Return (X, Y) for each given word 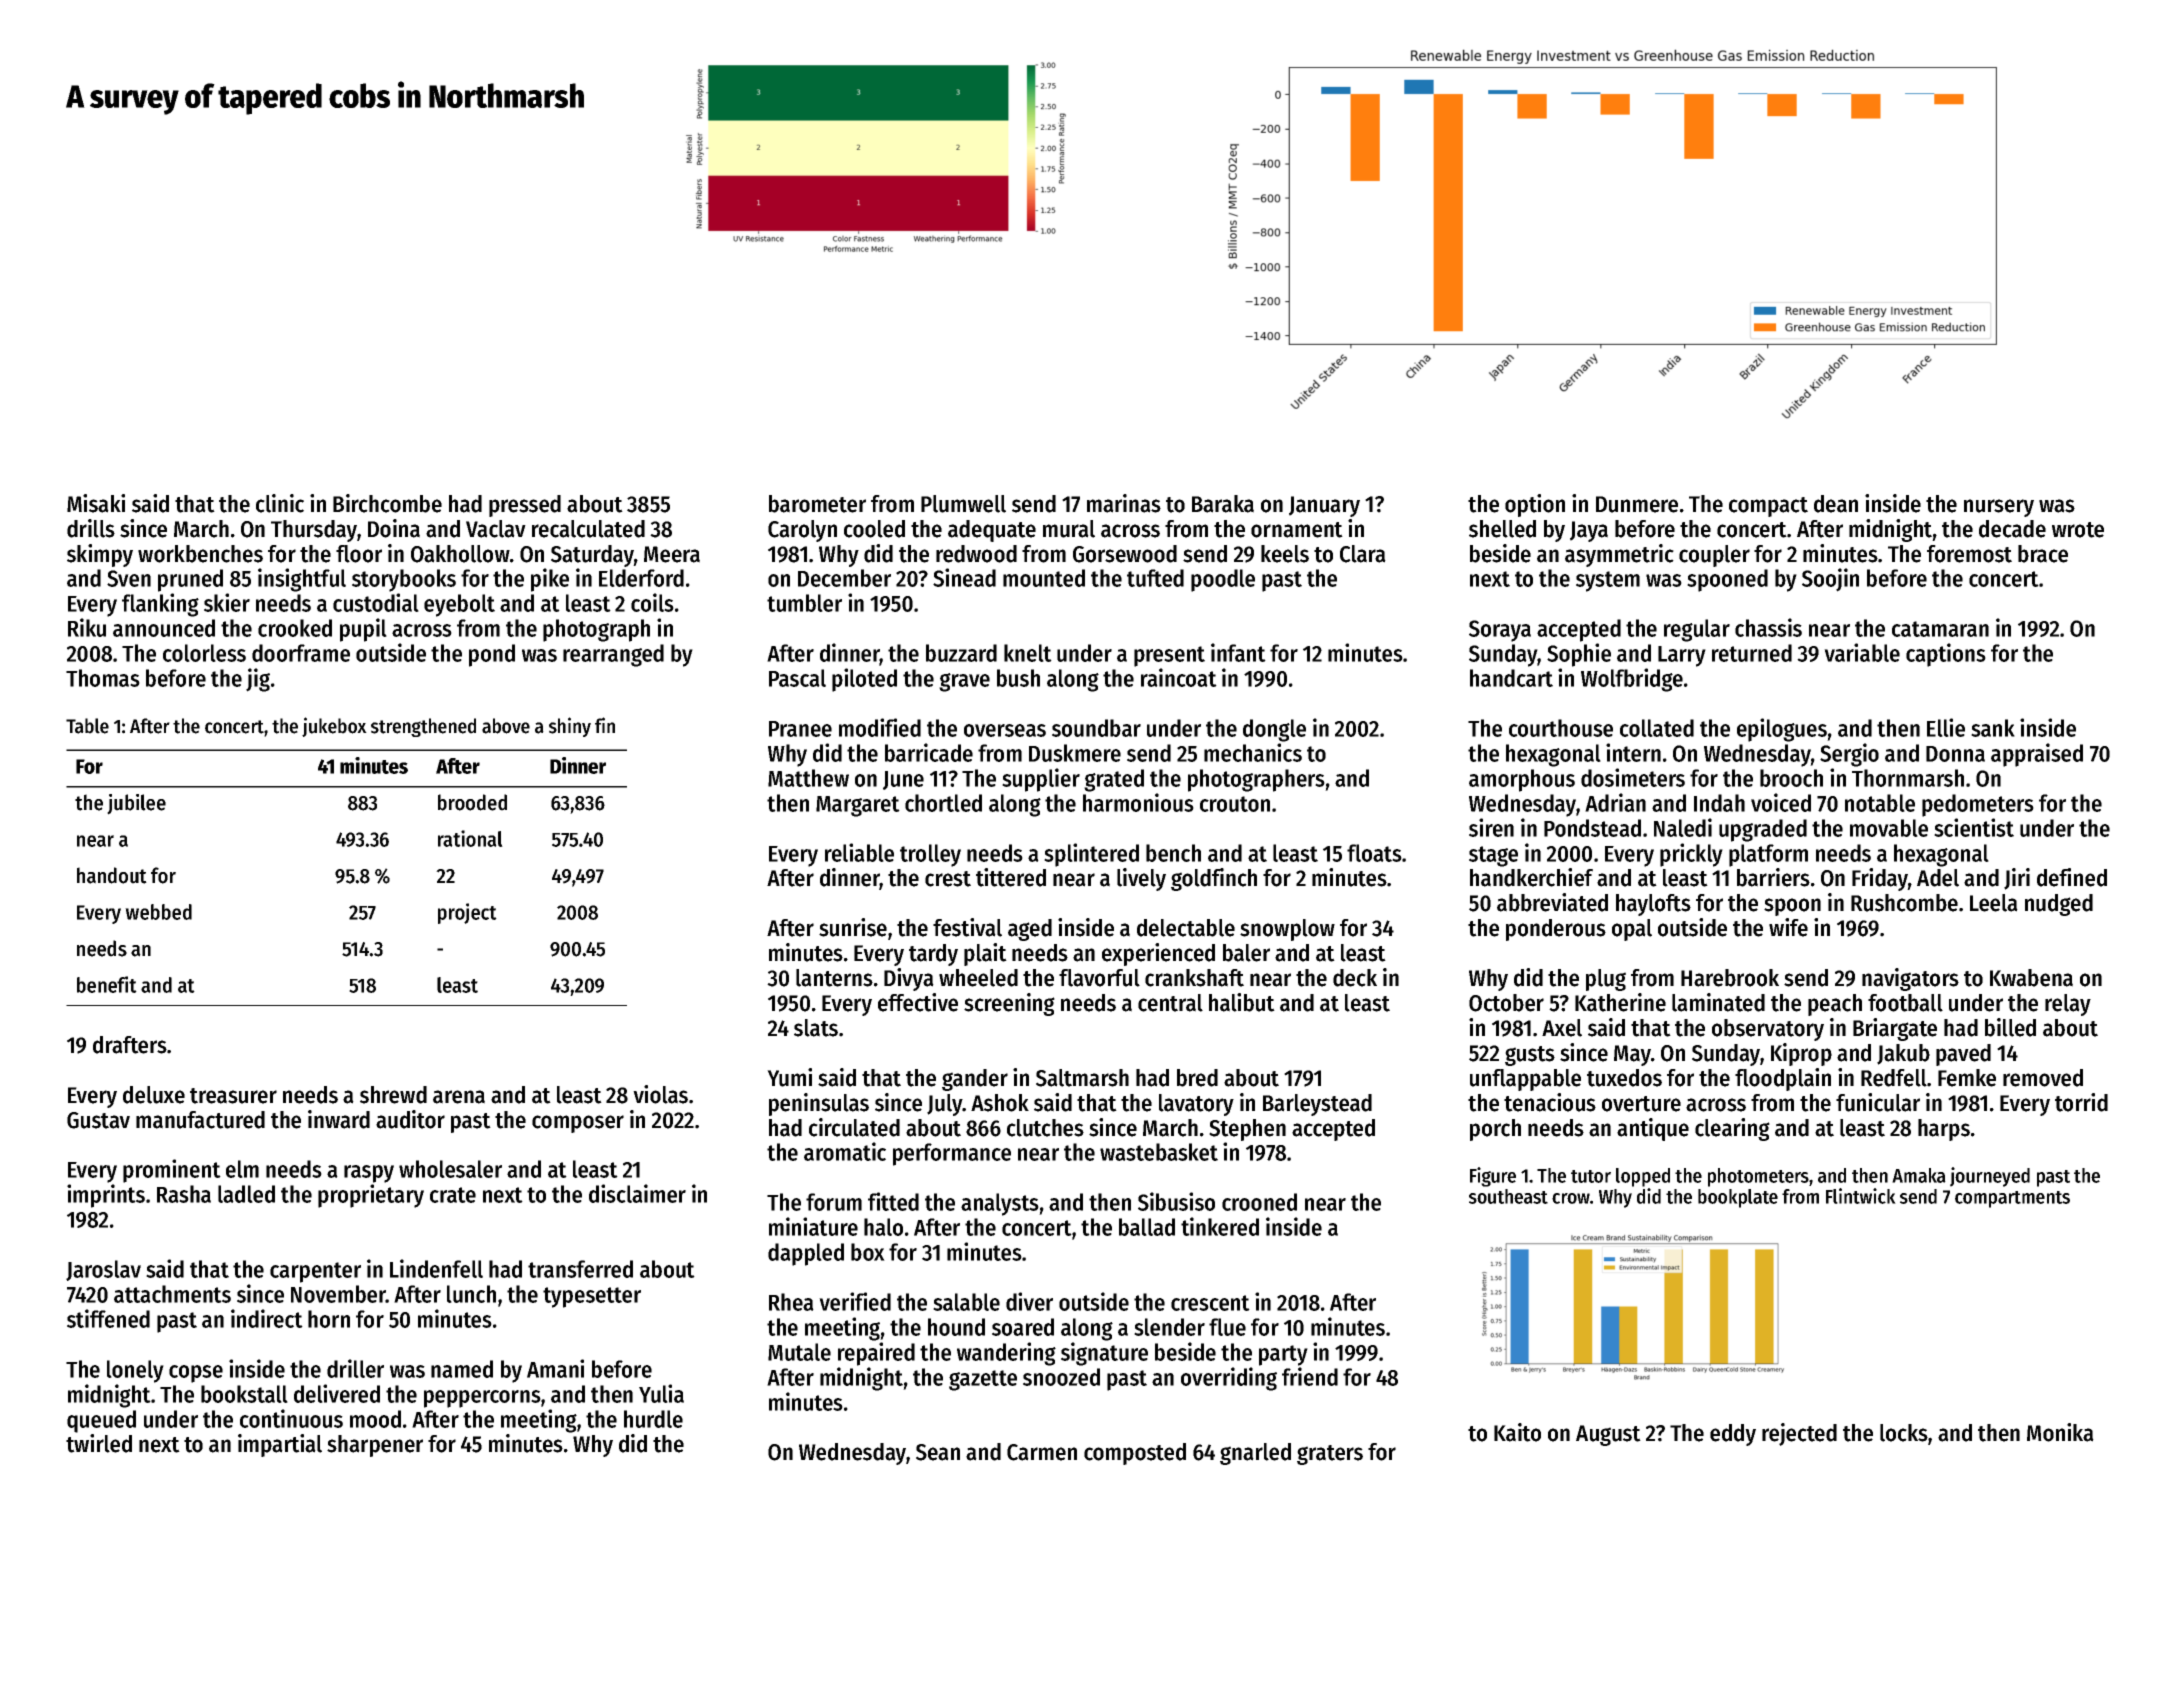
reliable (859, 852)
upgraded (1763, 830)
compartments (2012, 1199)
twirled (99, 1443)
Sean (938, 1452)
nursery (1999, 508)
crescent (1210, 1303)
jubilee (136, 804)
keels (1285, 554)
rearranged (613, 655)
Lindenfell (436, 1268)
